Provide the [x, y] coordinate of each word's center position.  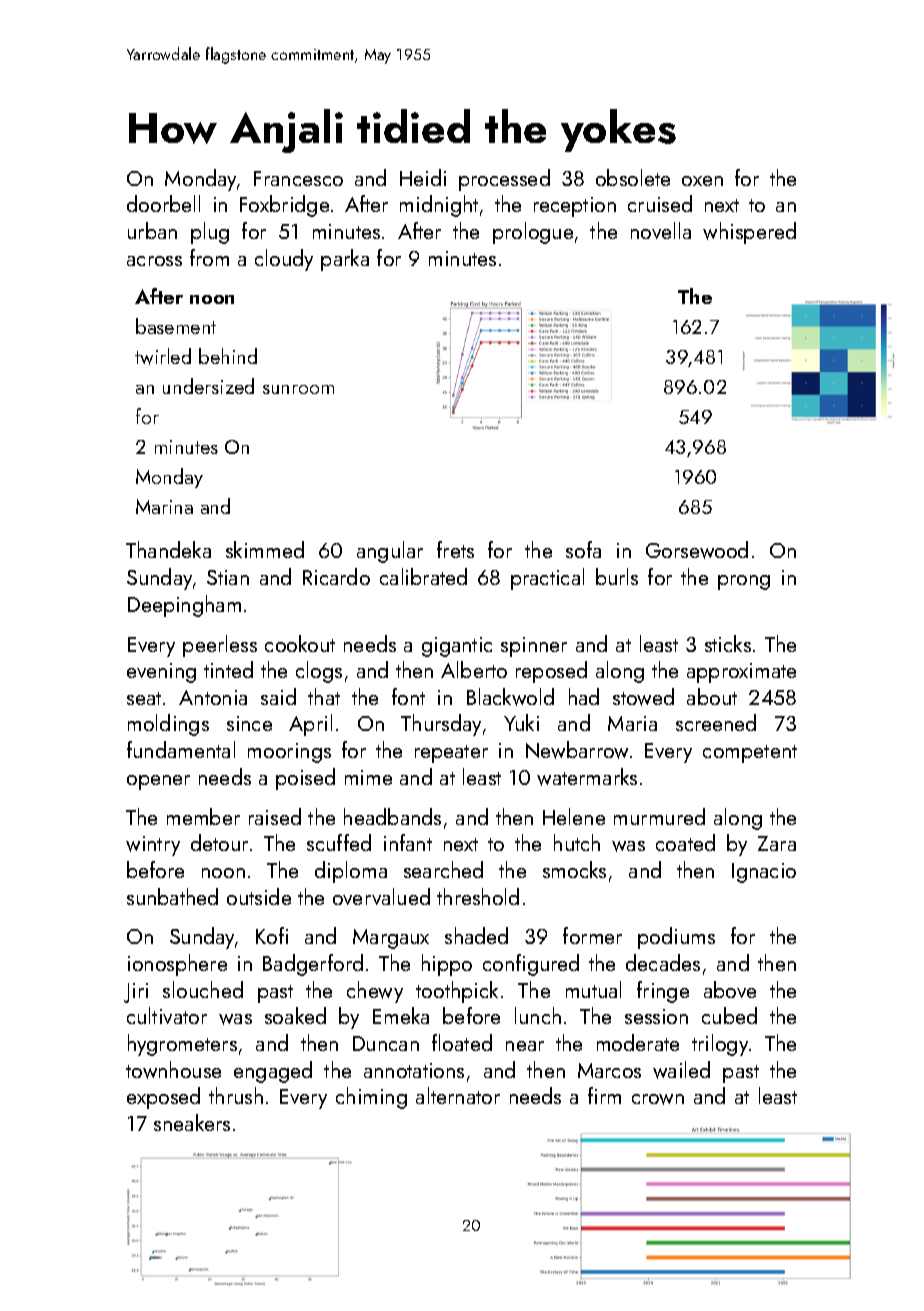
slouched [203, 989]
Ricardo [336, 576]
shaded [476, 935]
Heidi [423, 177]
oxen [702, 181]
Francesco [298, 178]
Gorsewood [697, 550]
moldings [168, 725]
